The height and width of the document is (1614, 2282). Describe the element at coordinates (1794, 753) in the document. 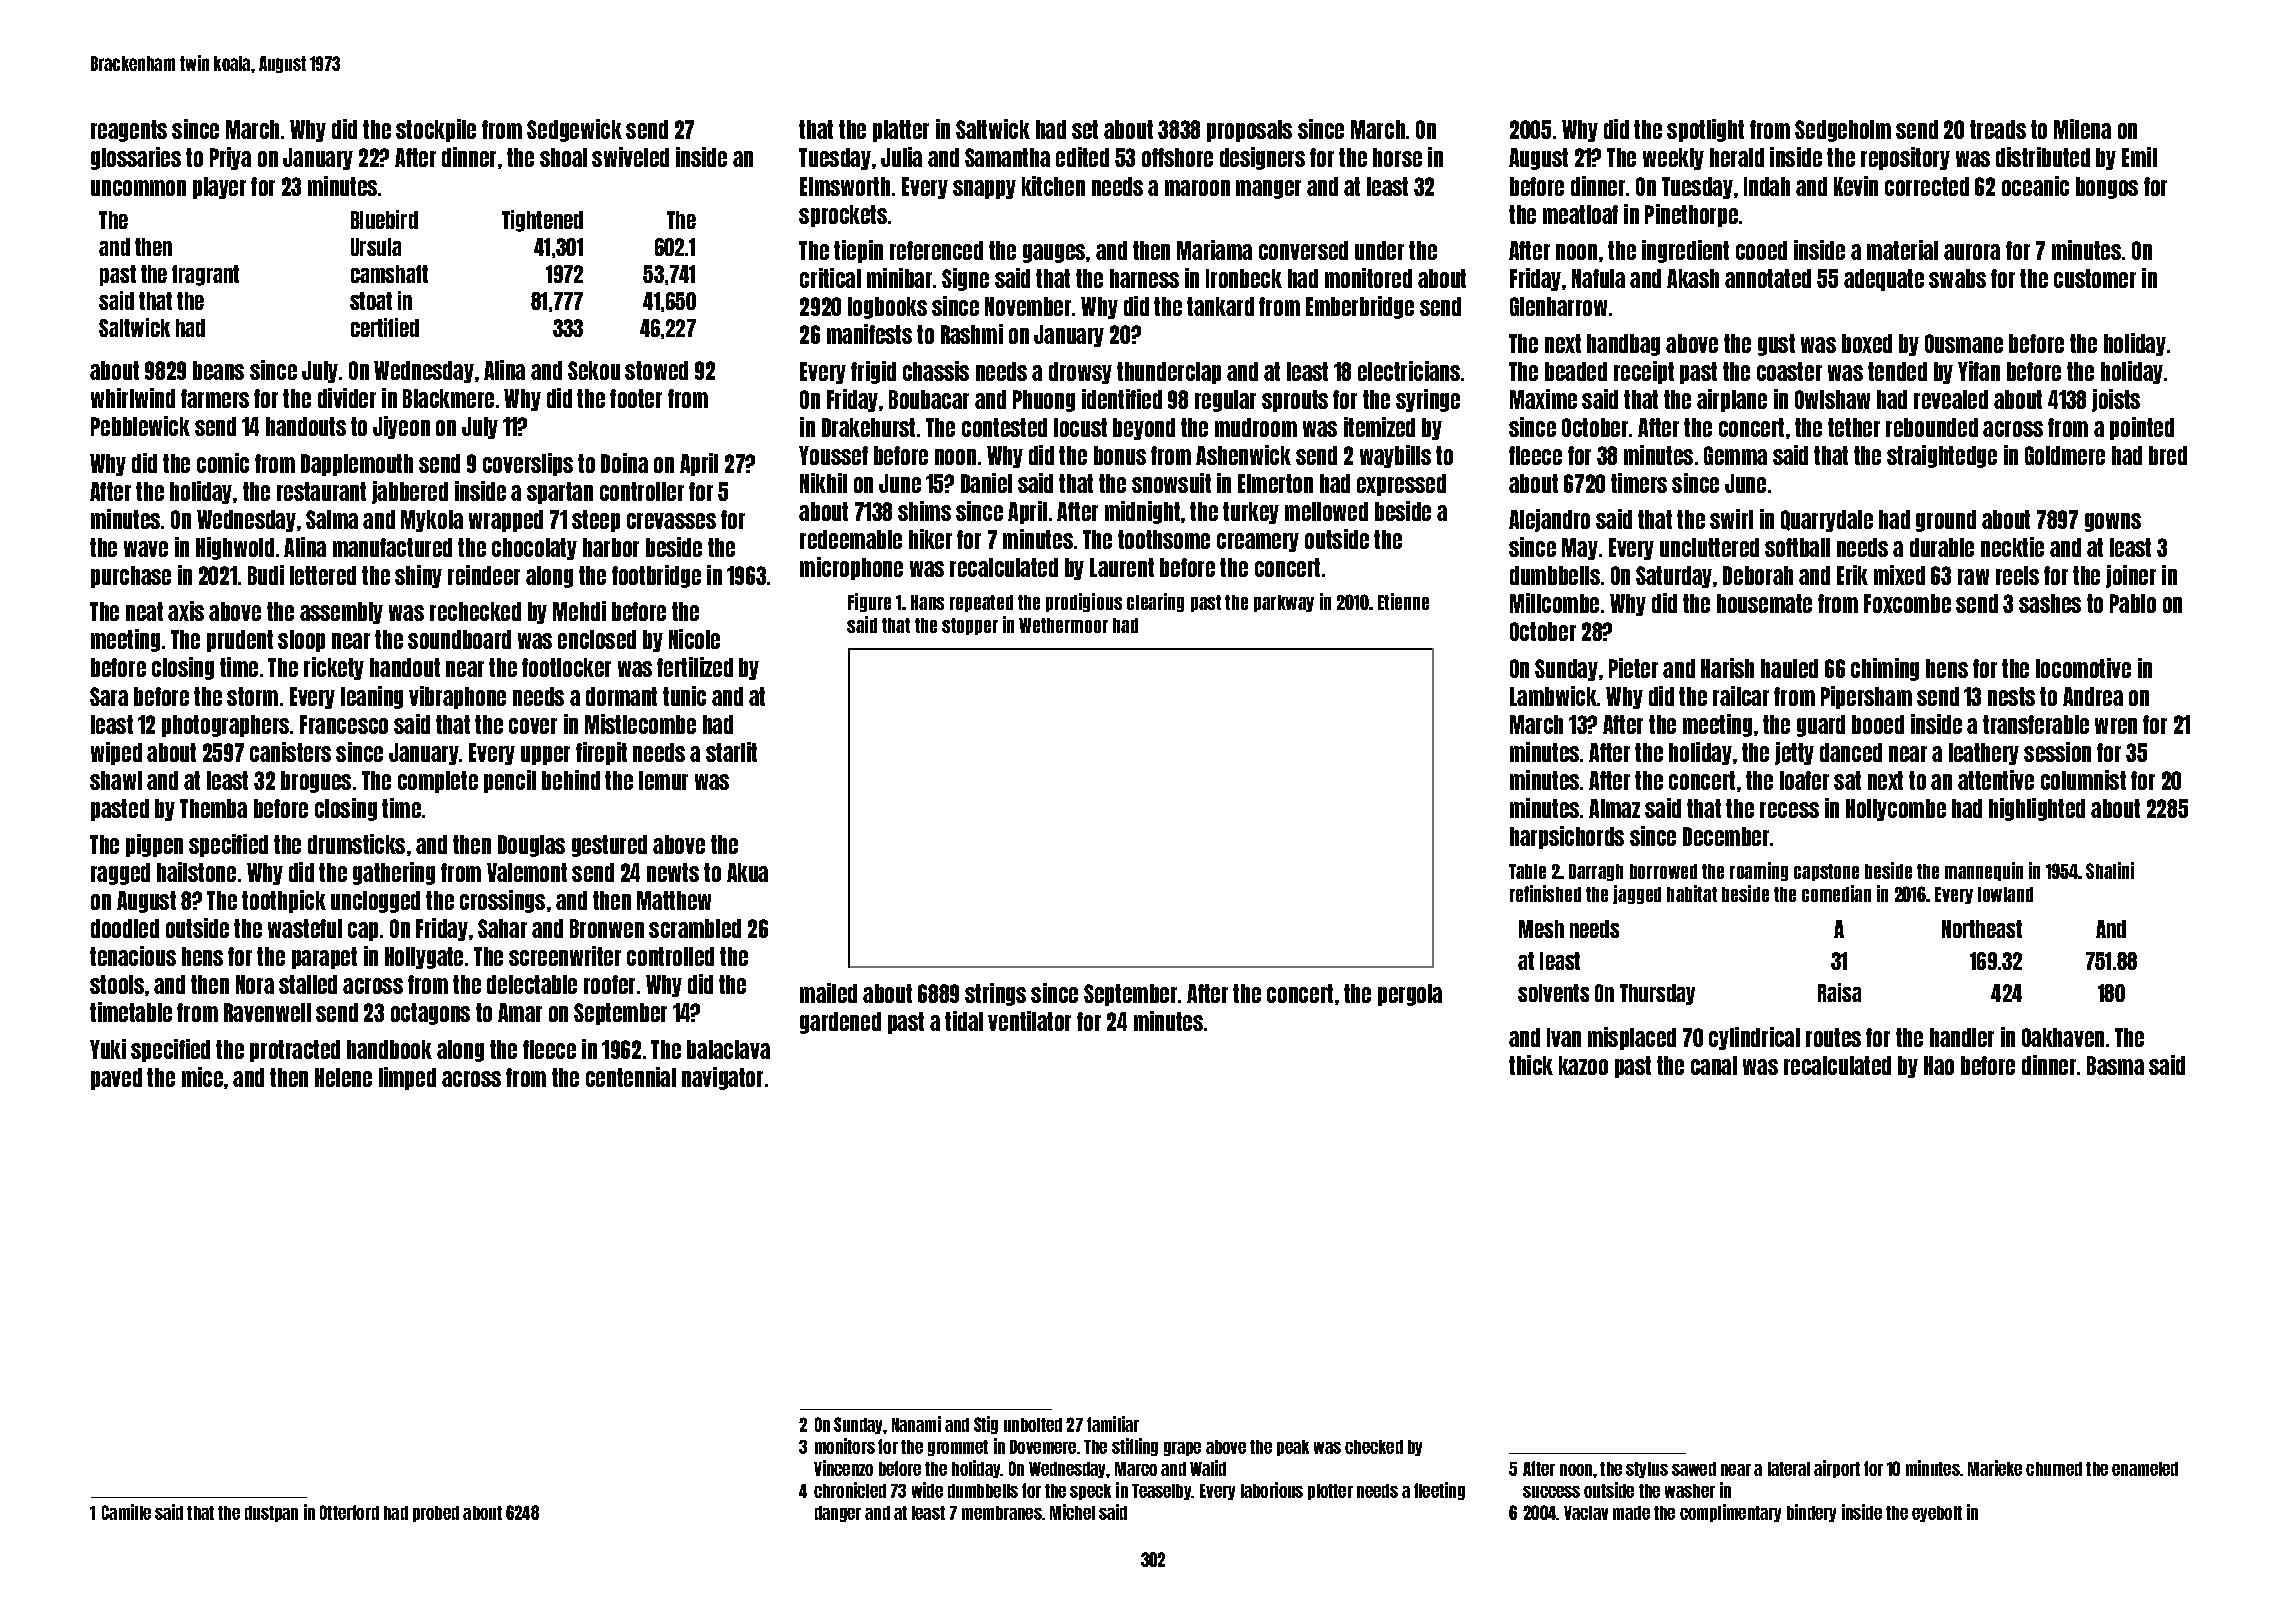

I see `jetty` at that location.
